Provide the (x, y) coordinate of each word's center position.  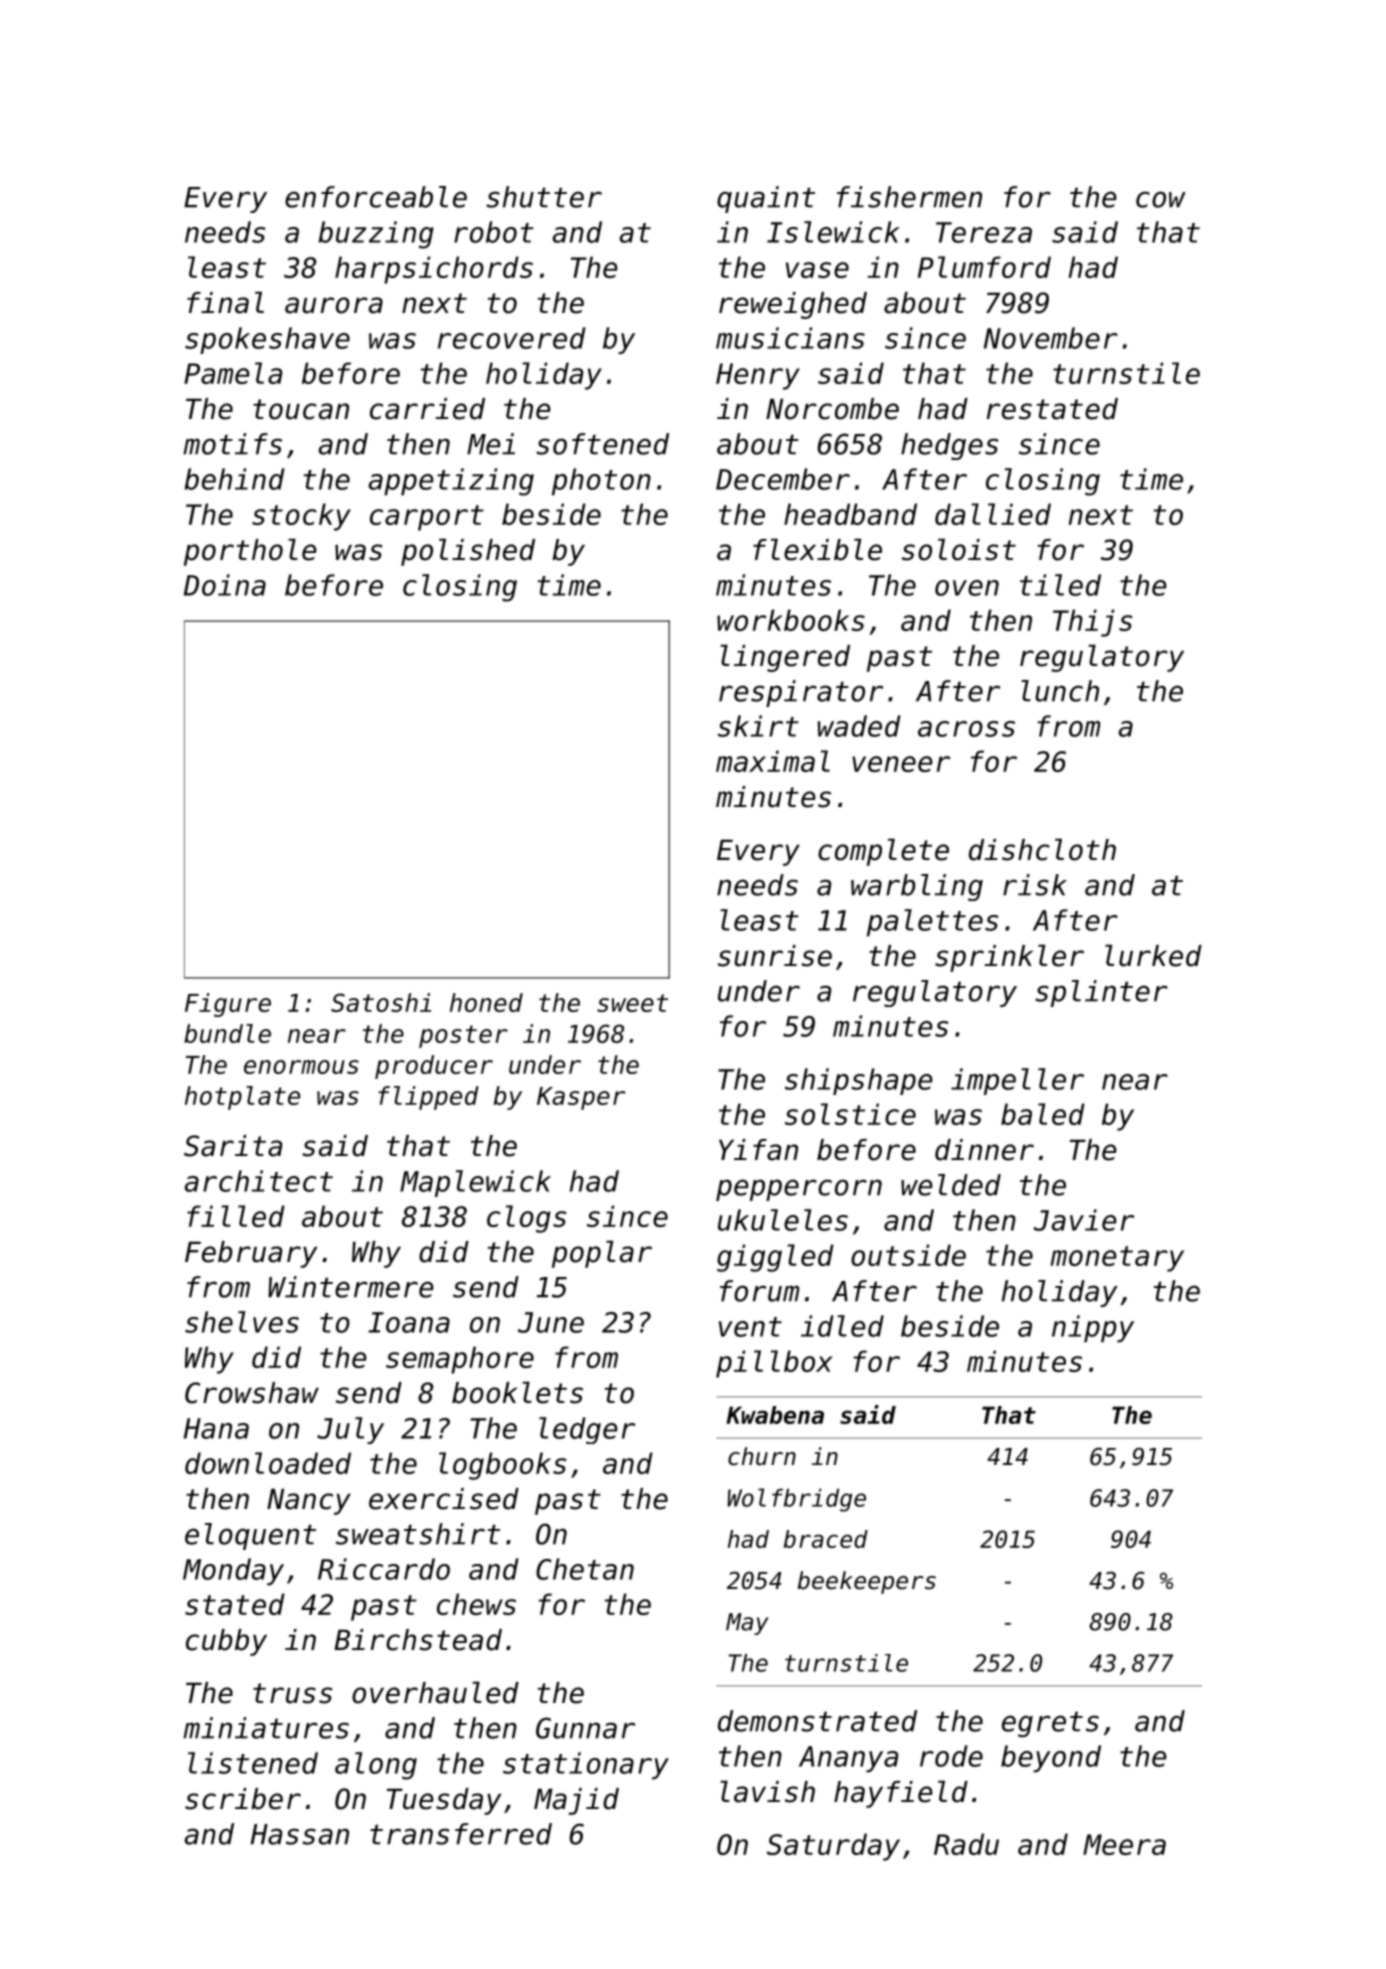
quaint (766, 199)
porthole (250, 552)
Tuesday (444, 1801)
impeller (1017, 1081)
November (1051, 338)
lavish (767, 1791)
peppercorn (799, 1190)
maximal (773, 761)
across (966, 729)
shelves (242, 1322)
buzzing (376, 235)
